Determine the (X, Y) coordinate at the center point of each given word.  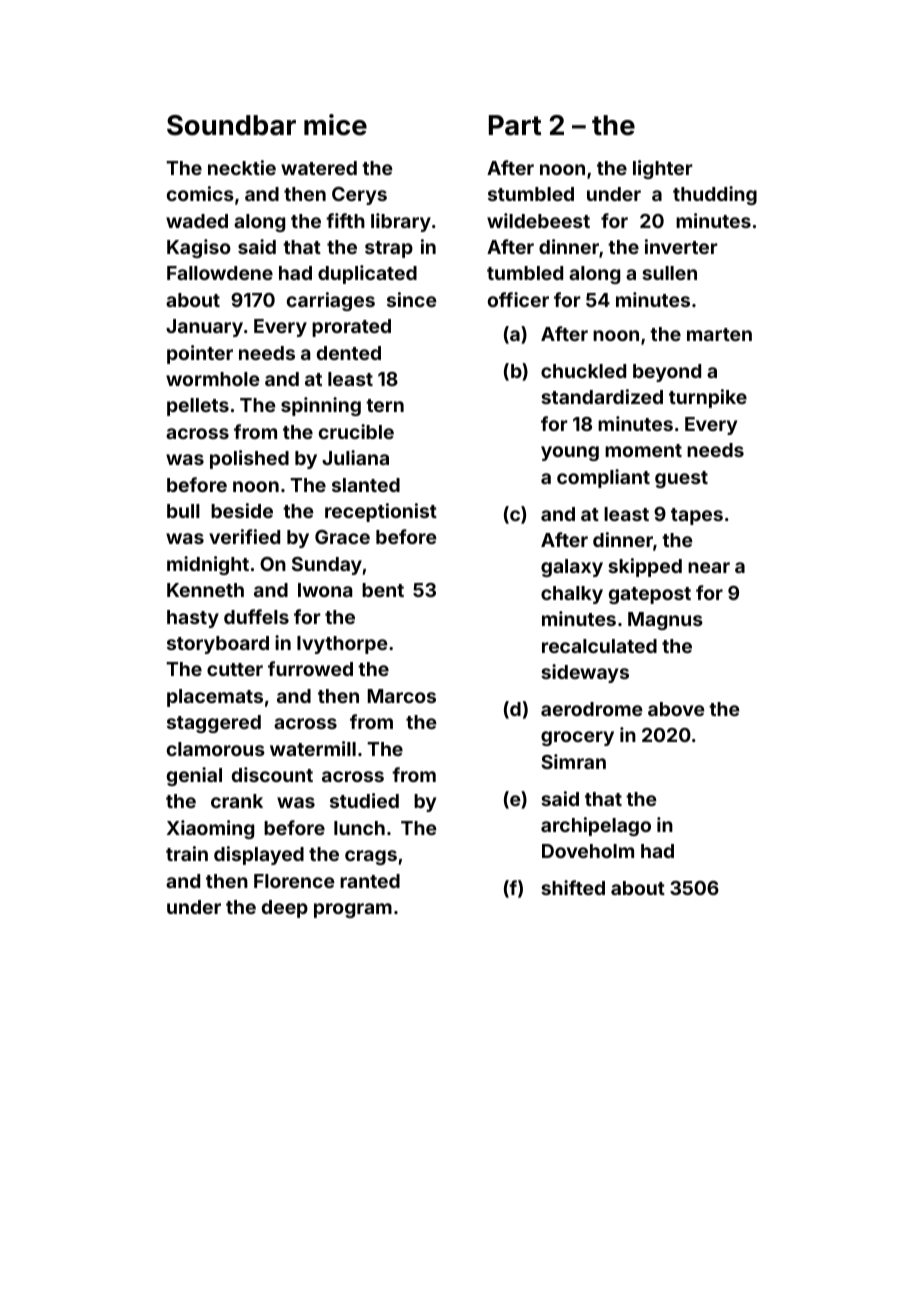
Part (515, 125)
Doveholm (588, 851)
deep (285, 909)
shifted (573, 887)
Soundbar (231, 125)
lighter (663, 169)
